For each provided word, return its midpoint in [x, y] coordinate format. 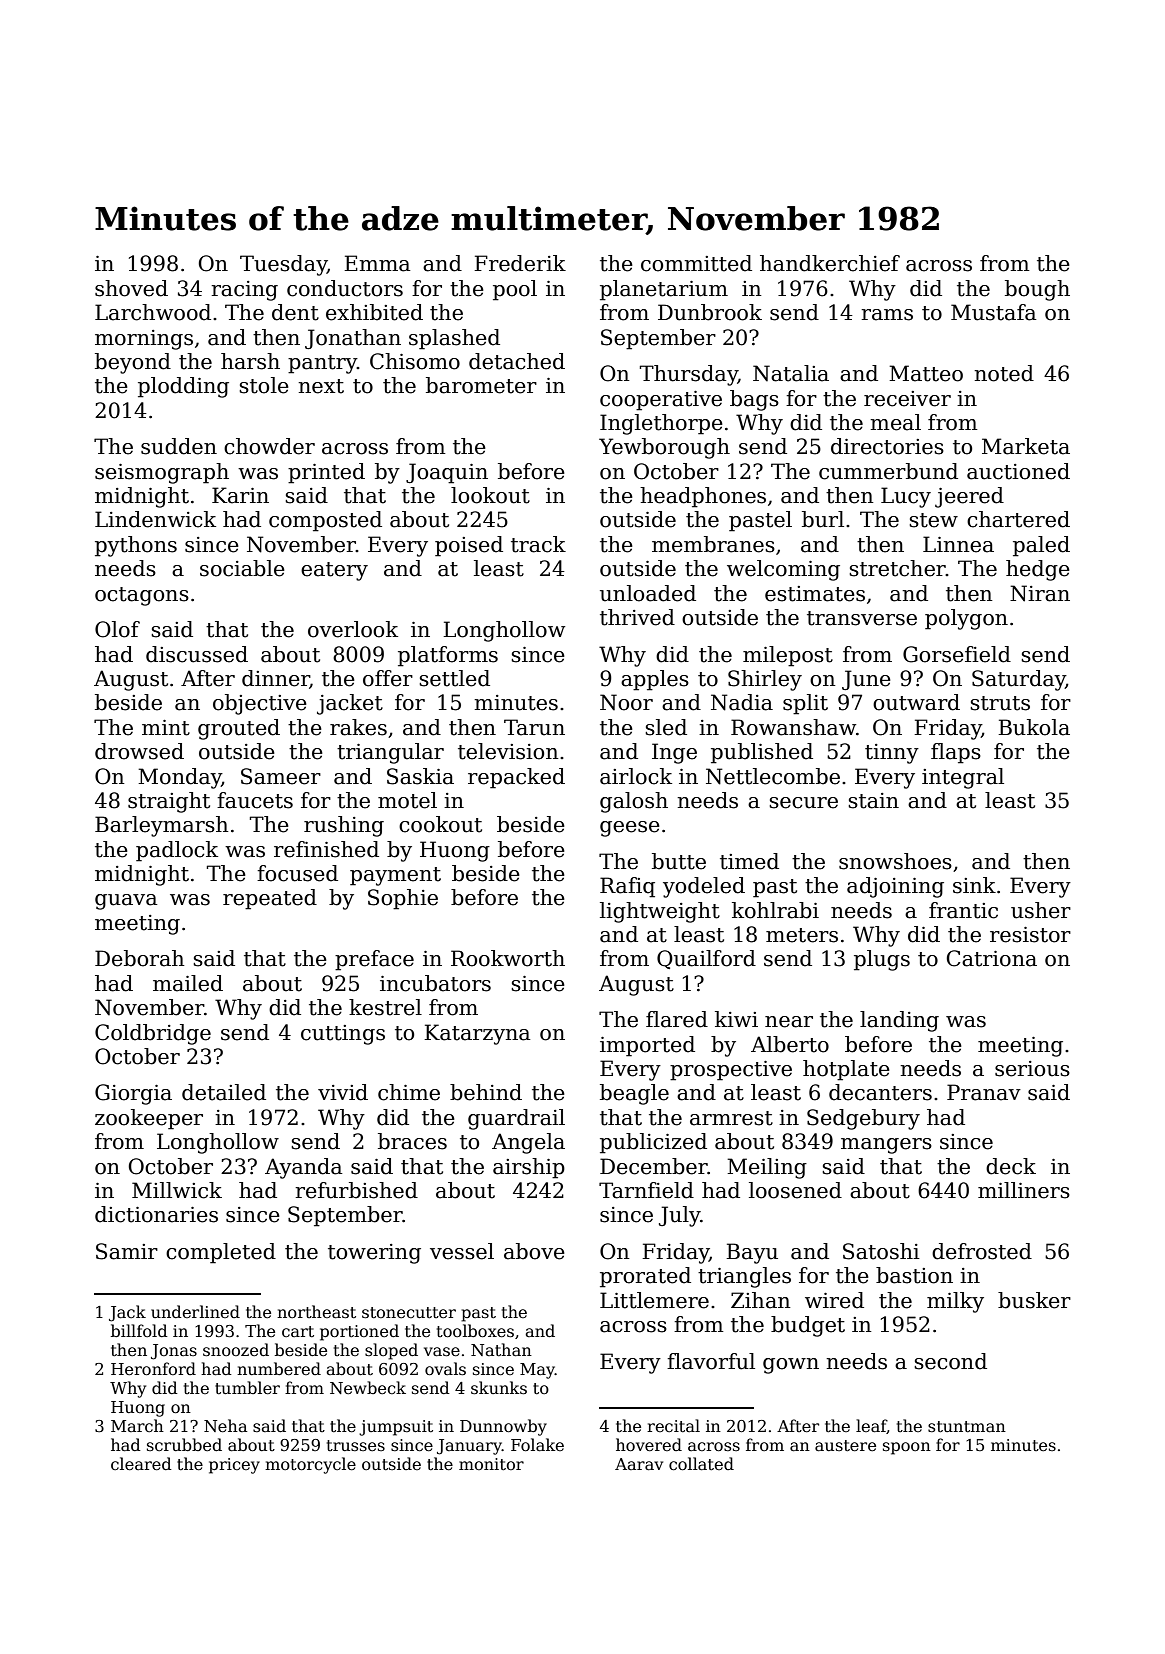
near [789, 1022]
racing [245, 291]
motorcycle [310, 1465]
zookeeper [149, 1119]
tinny [892, 754]
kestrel [385, 1007]
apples [655, 680]
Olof [117, 629]
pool [515, 290]
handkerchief [830, 263]
